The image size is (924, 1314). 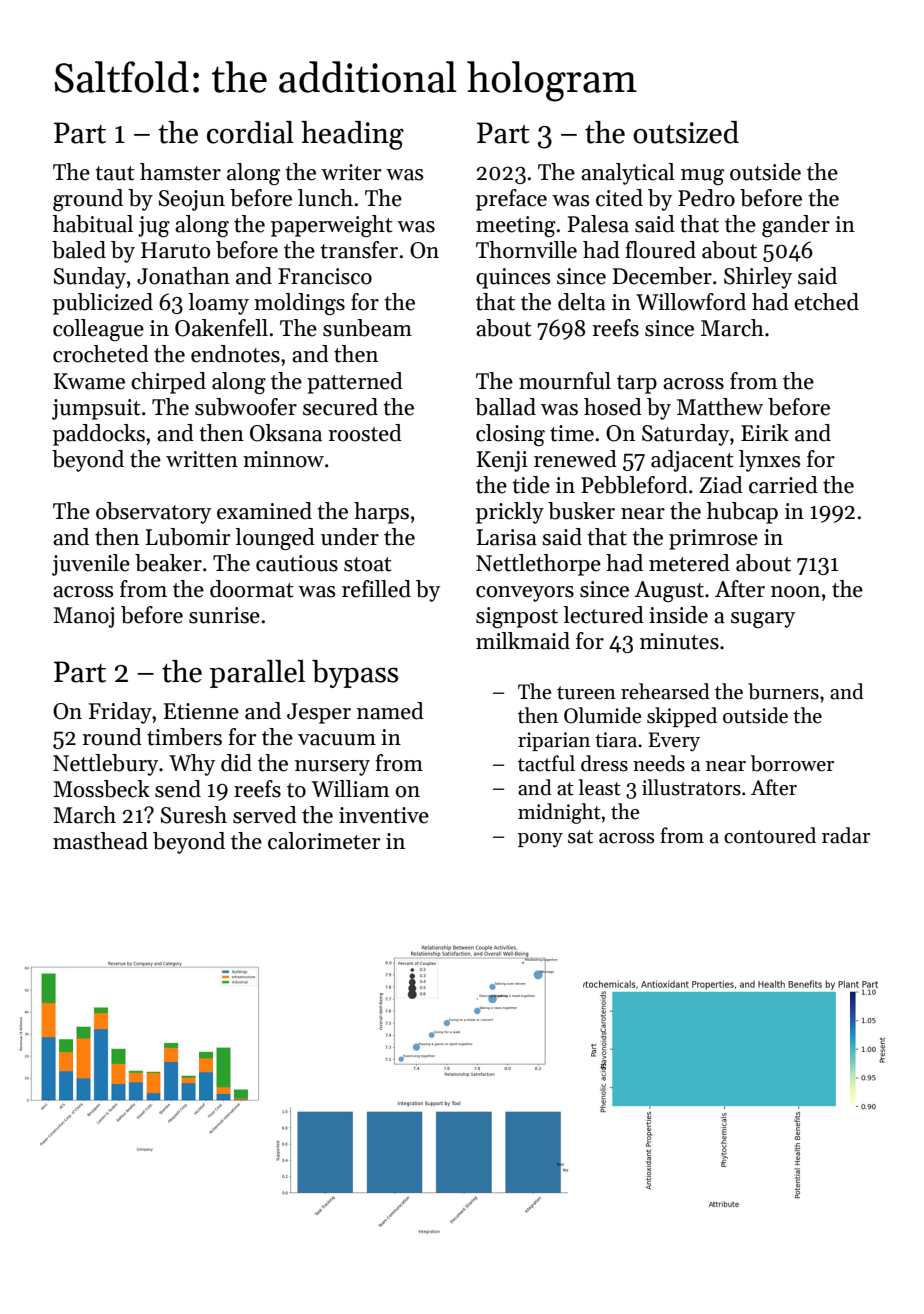 What do you see at coordinates (115, 173) in the screenshot?
I see `taut` at bounding box center [115, 173].
